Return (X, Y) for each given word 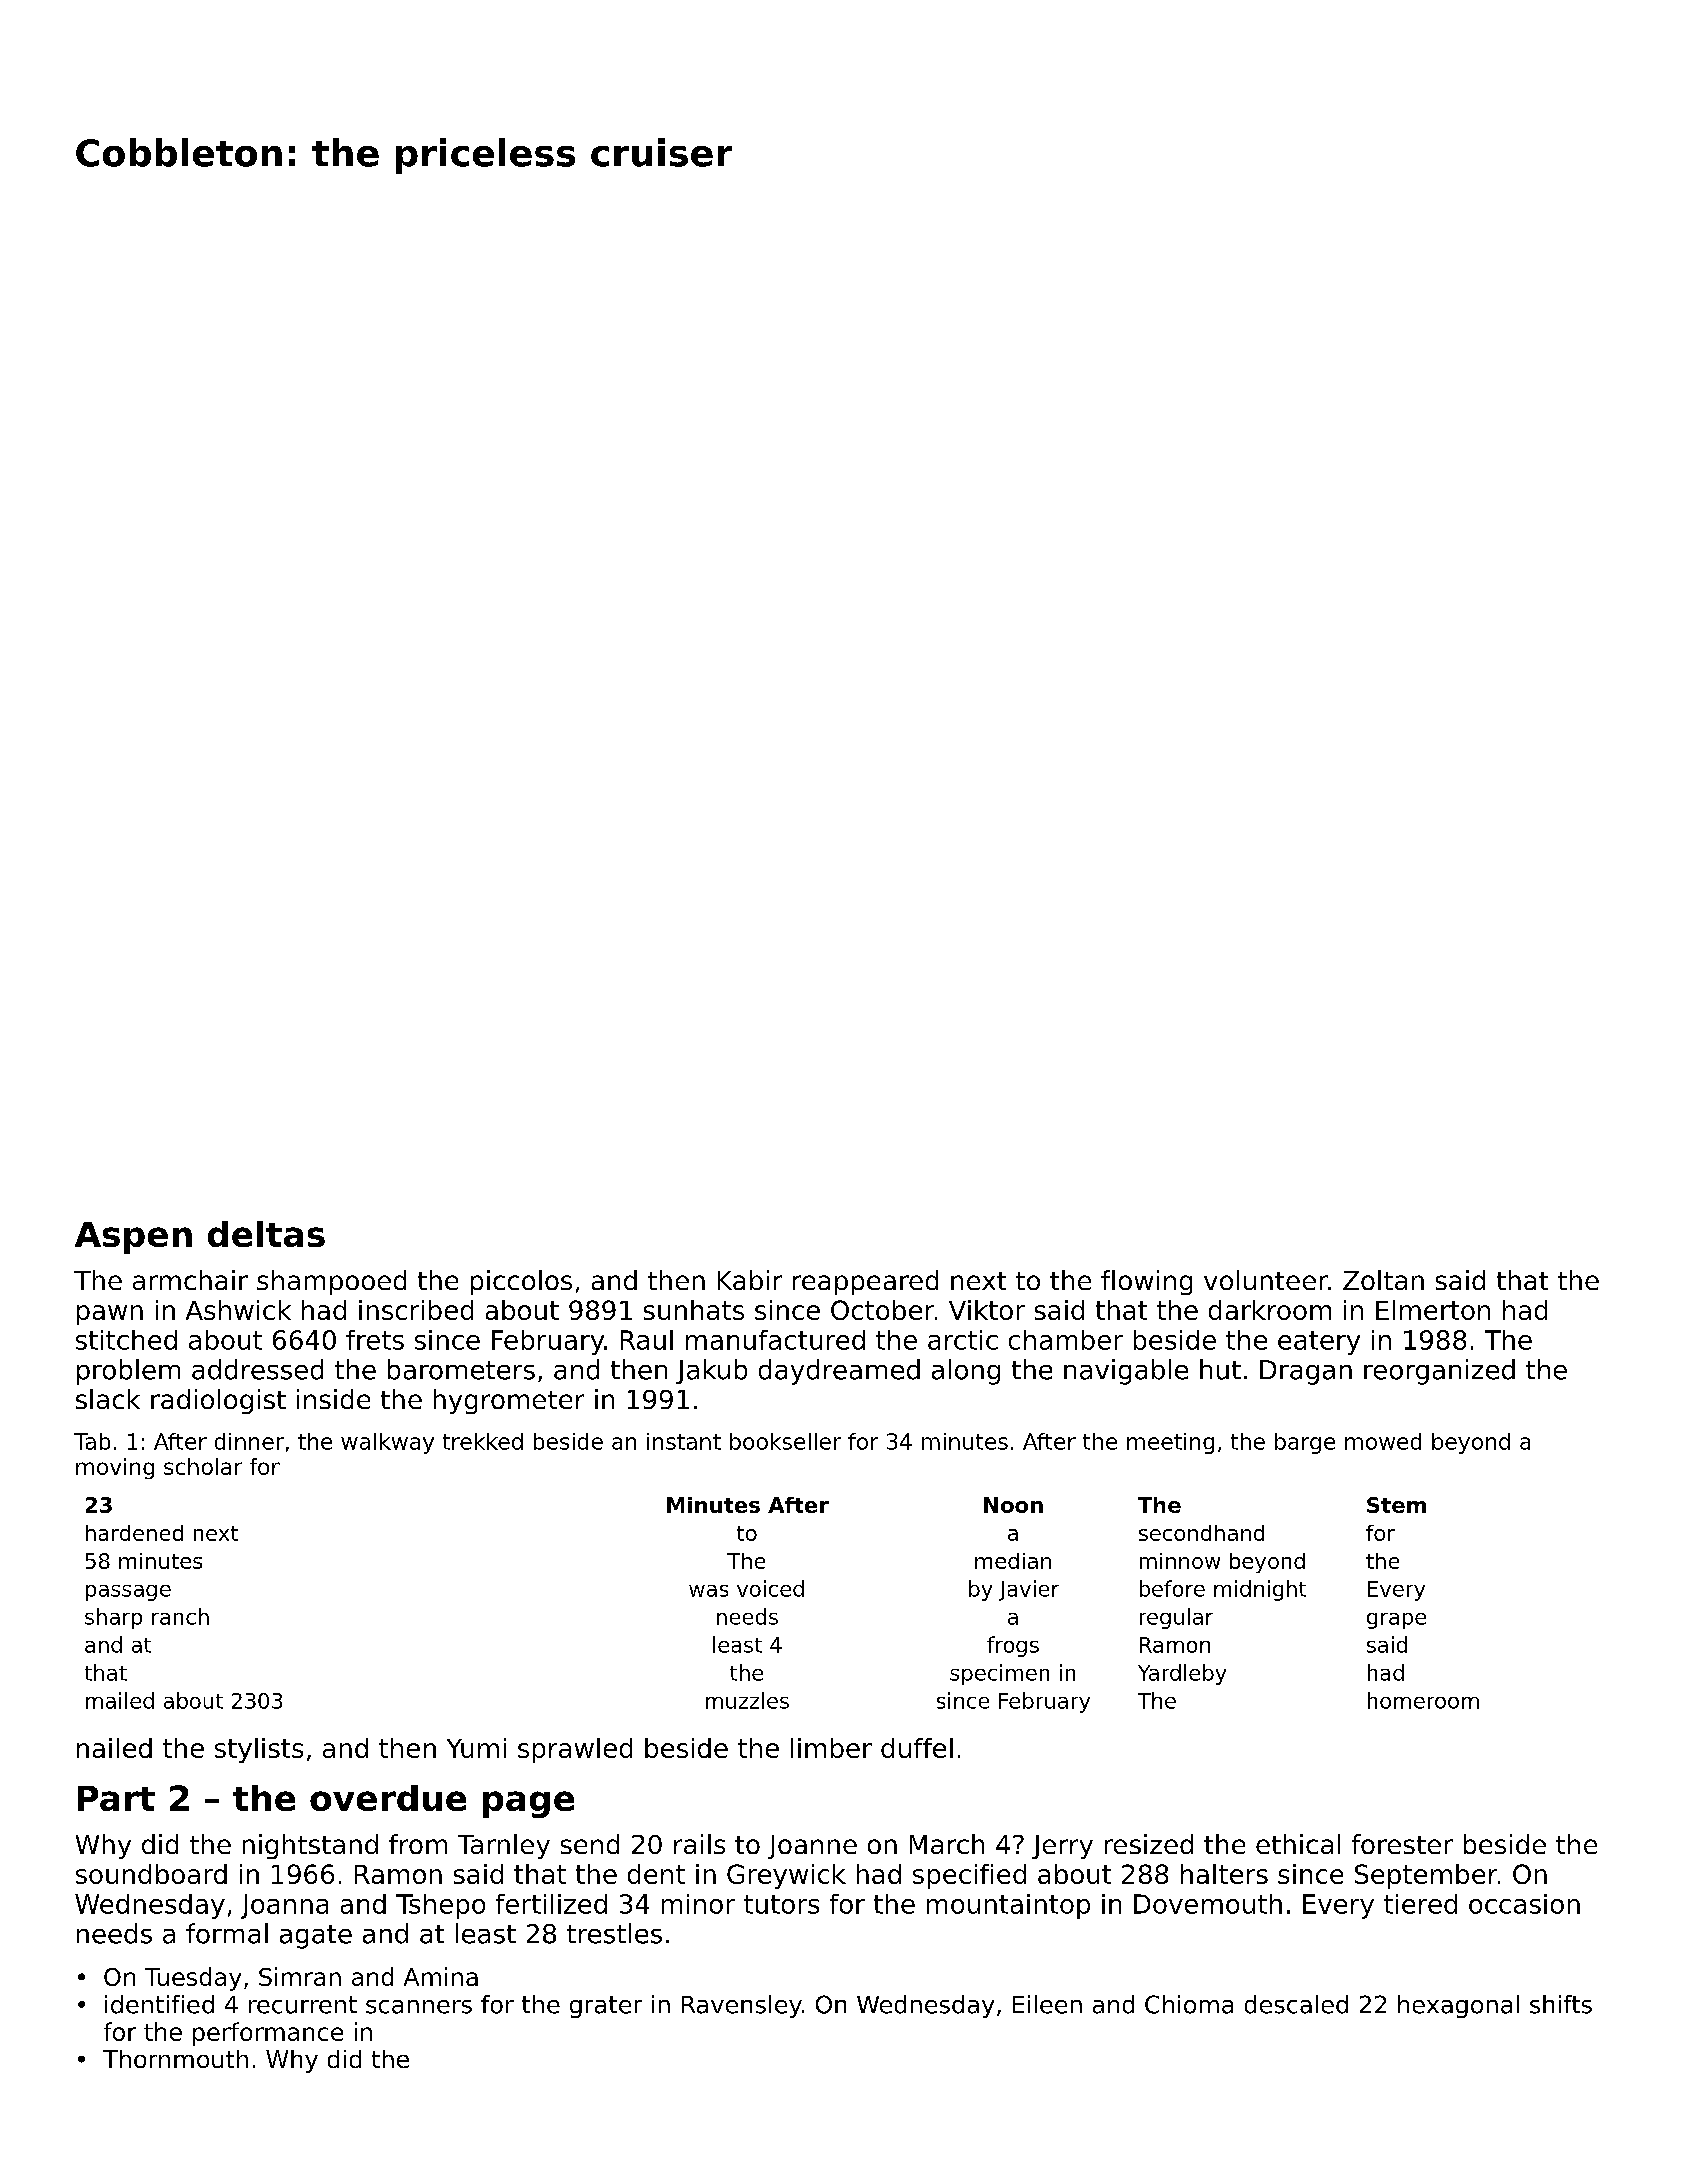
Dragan (1306, 1372)
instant (684, 1441)
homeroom (1423, 1700)
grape (1396, 1621)
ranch (180, 1616)
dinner (249, 1441)
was (708, 1591)
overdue (388, 1798)
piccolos (521, 1282)
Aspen (133, 1238)
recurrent (303, 2005)
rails (699, 1844)
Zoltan (1383, 1280)
